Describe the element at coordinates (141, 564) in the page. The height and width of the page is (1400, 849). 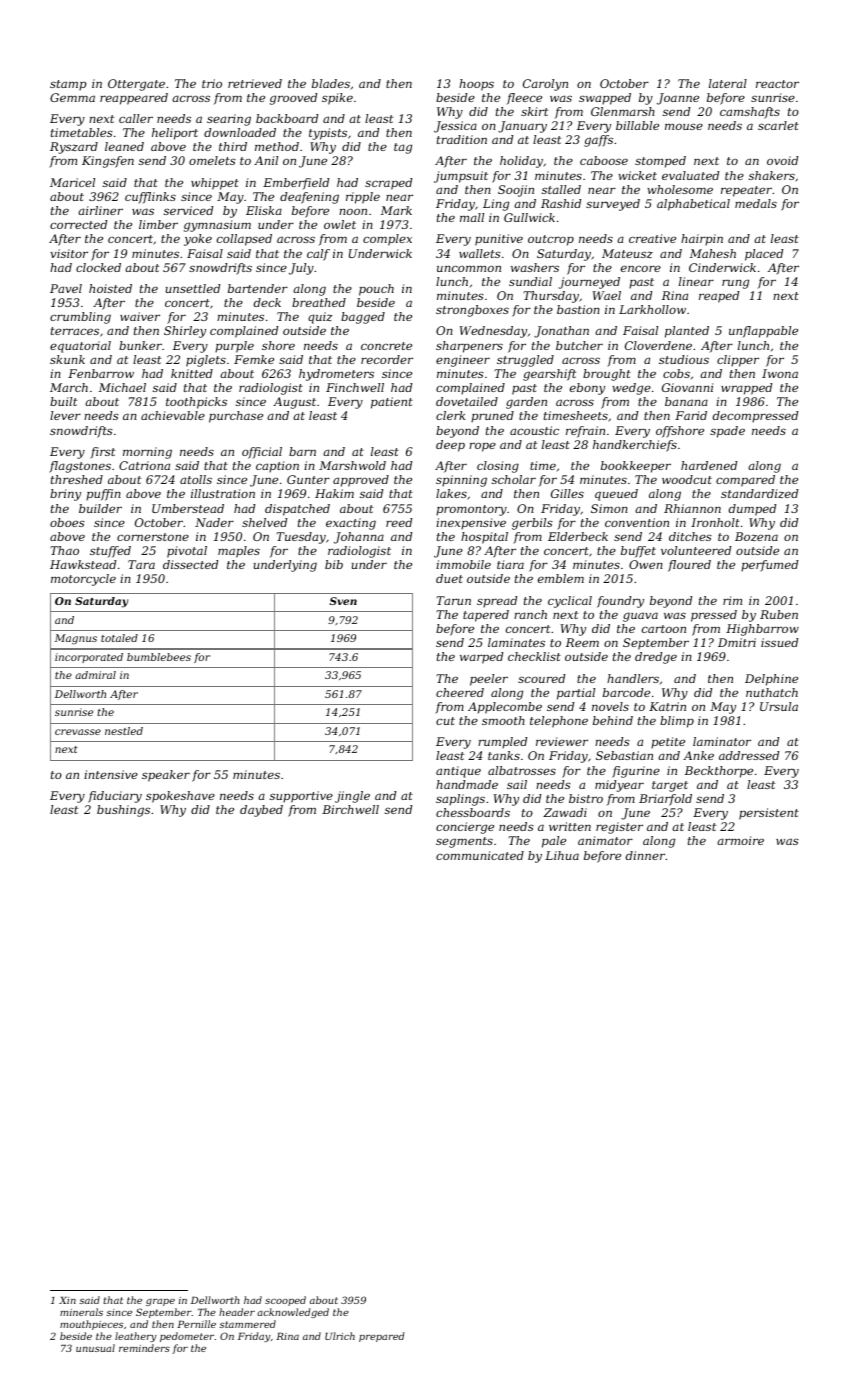
I see `Tara` at that location.
